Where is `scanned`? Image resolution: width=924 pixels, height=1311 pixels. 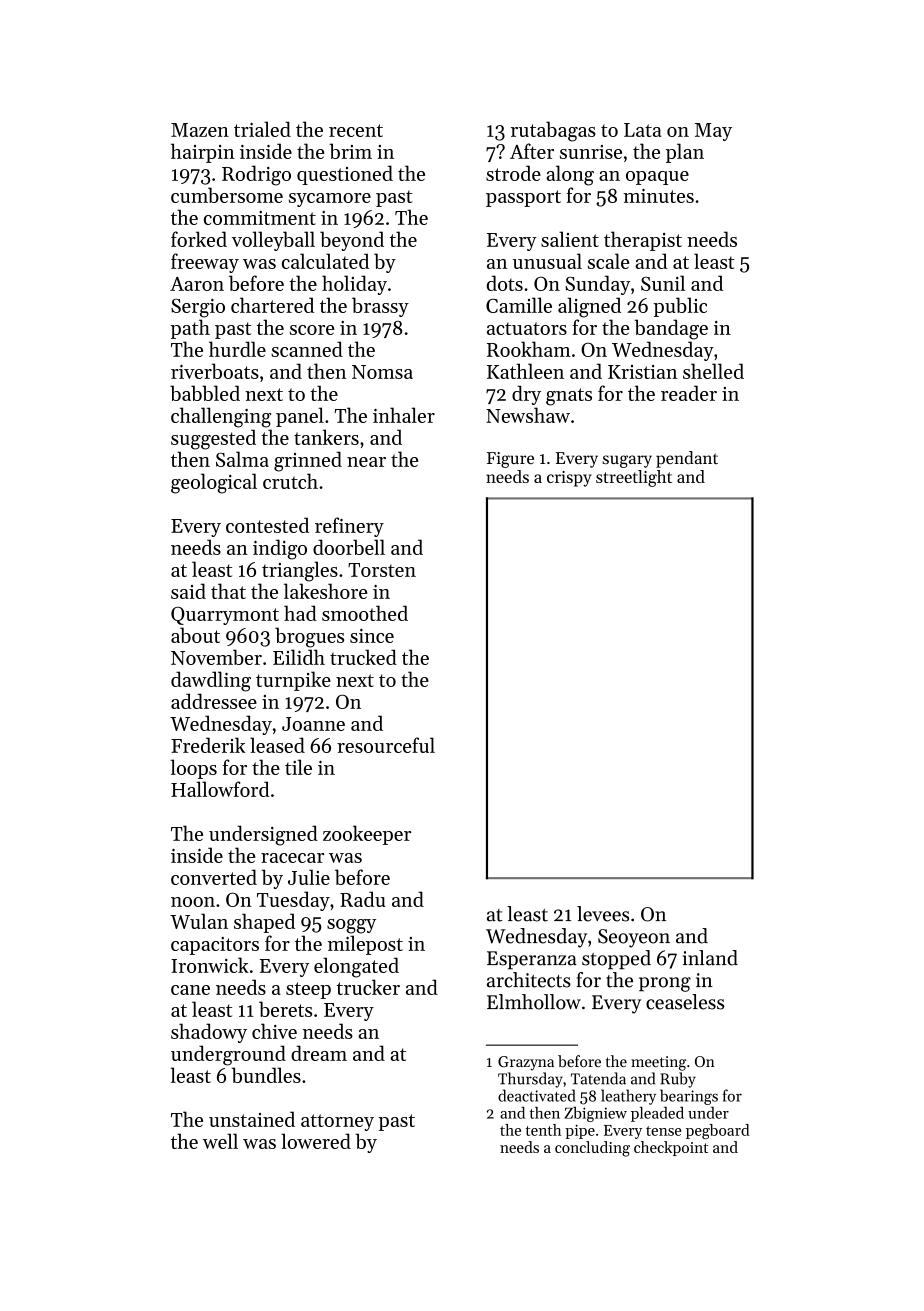
scanned is located at coordinates (307, 349).
